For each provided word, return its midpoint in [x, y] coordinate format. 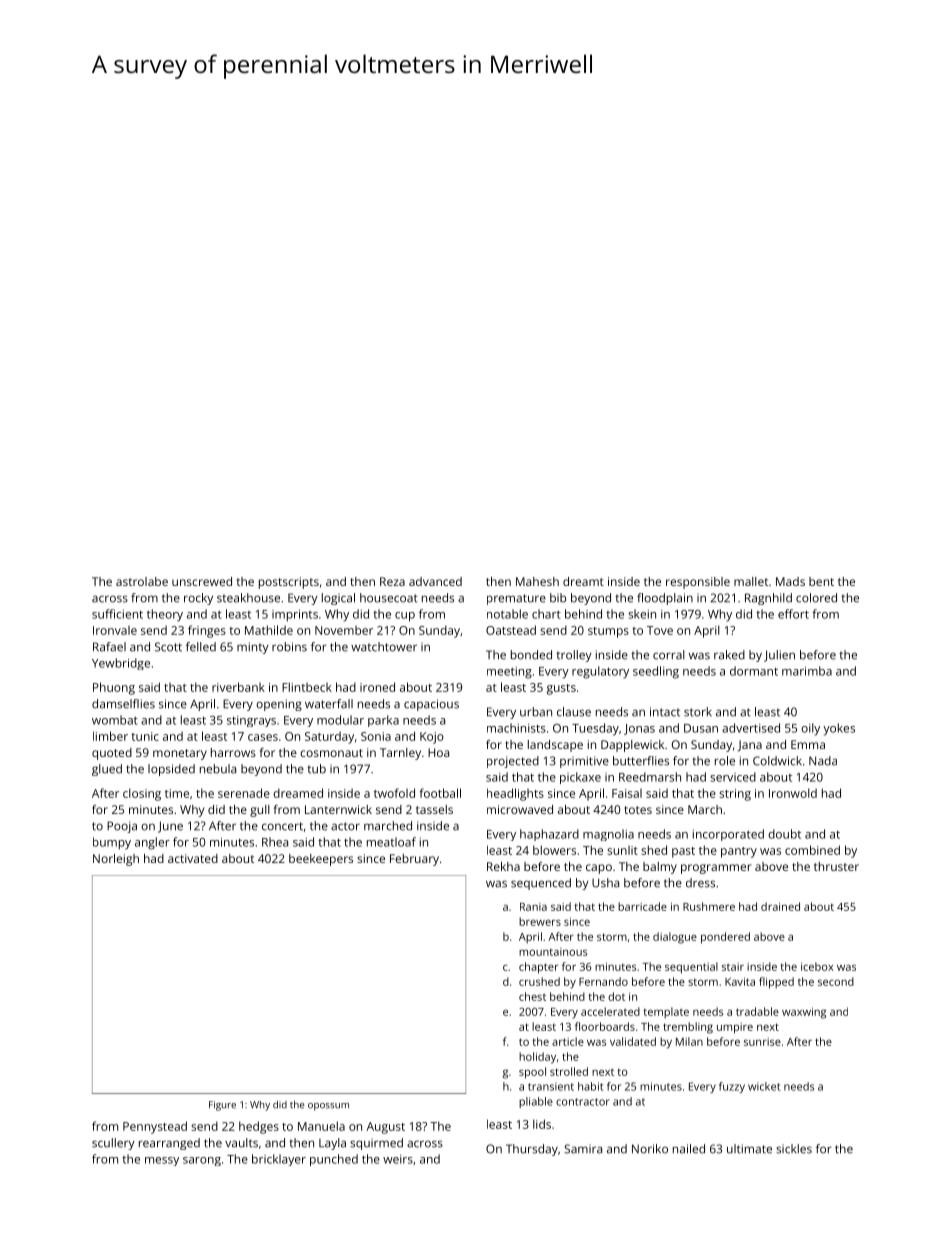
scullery [113, 1144]
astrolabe [142, 581]
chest [532, 996]
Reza [392, 581]
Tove [660, 630]
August [385, 1128]
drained [780, 906]
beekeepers [321, 860]
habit [590, 1086]
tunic [145, 736]
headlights [515, 794]
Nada [823, 761]
